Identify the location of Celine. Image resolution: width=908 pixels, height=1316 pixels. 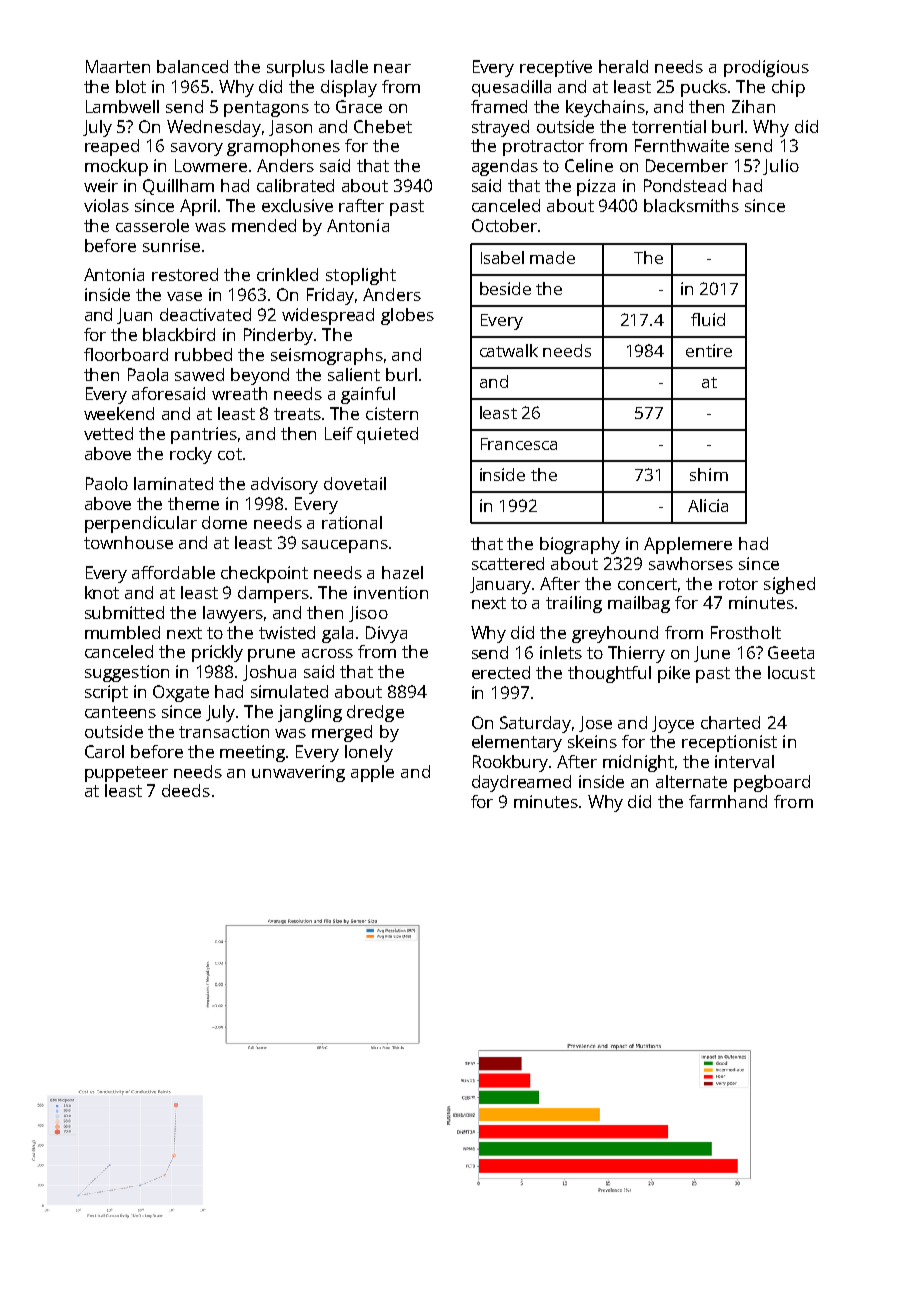
(589, 165).
